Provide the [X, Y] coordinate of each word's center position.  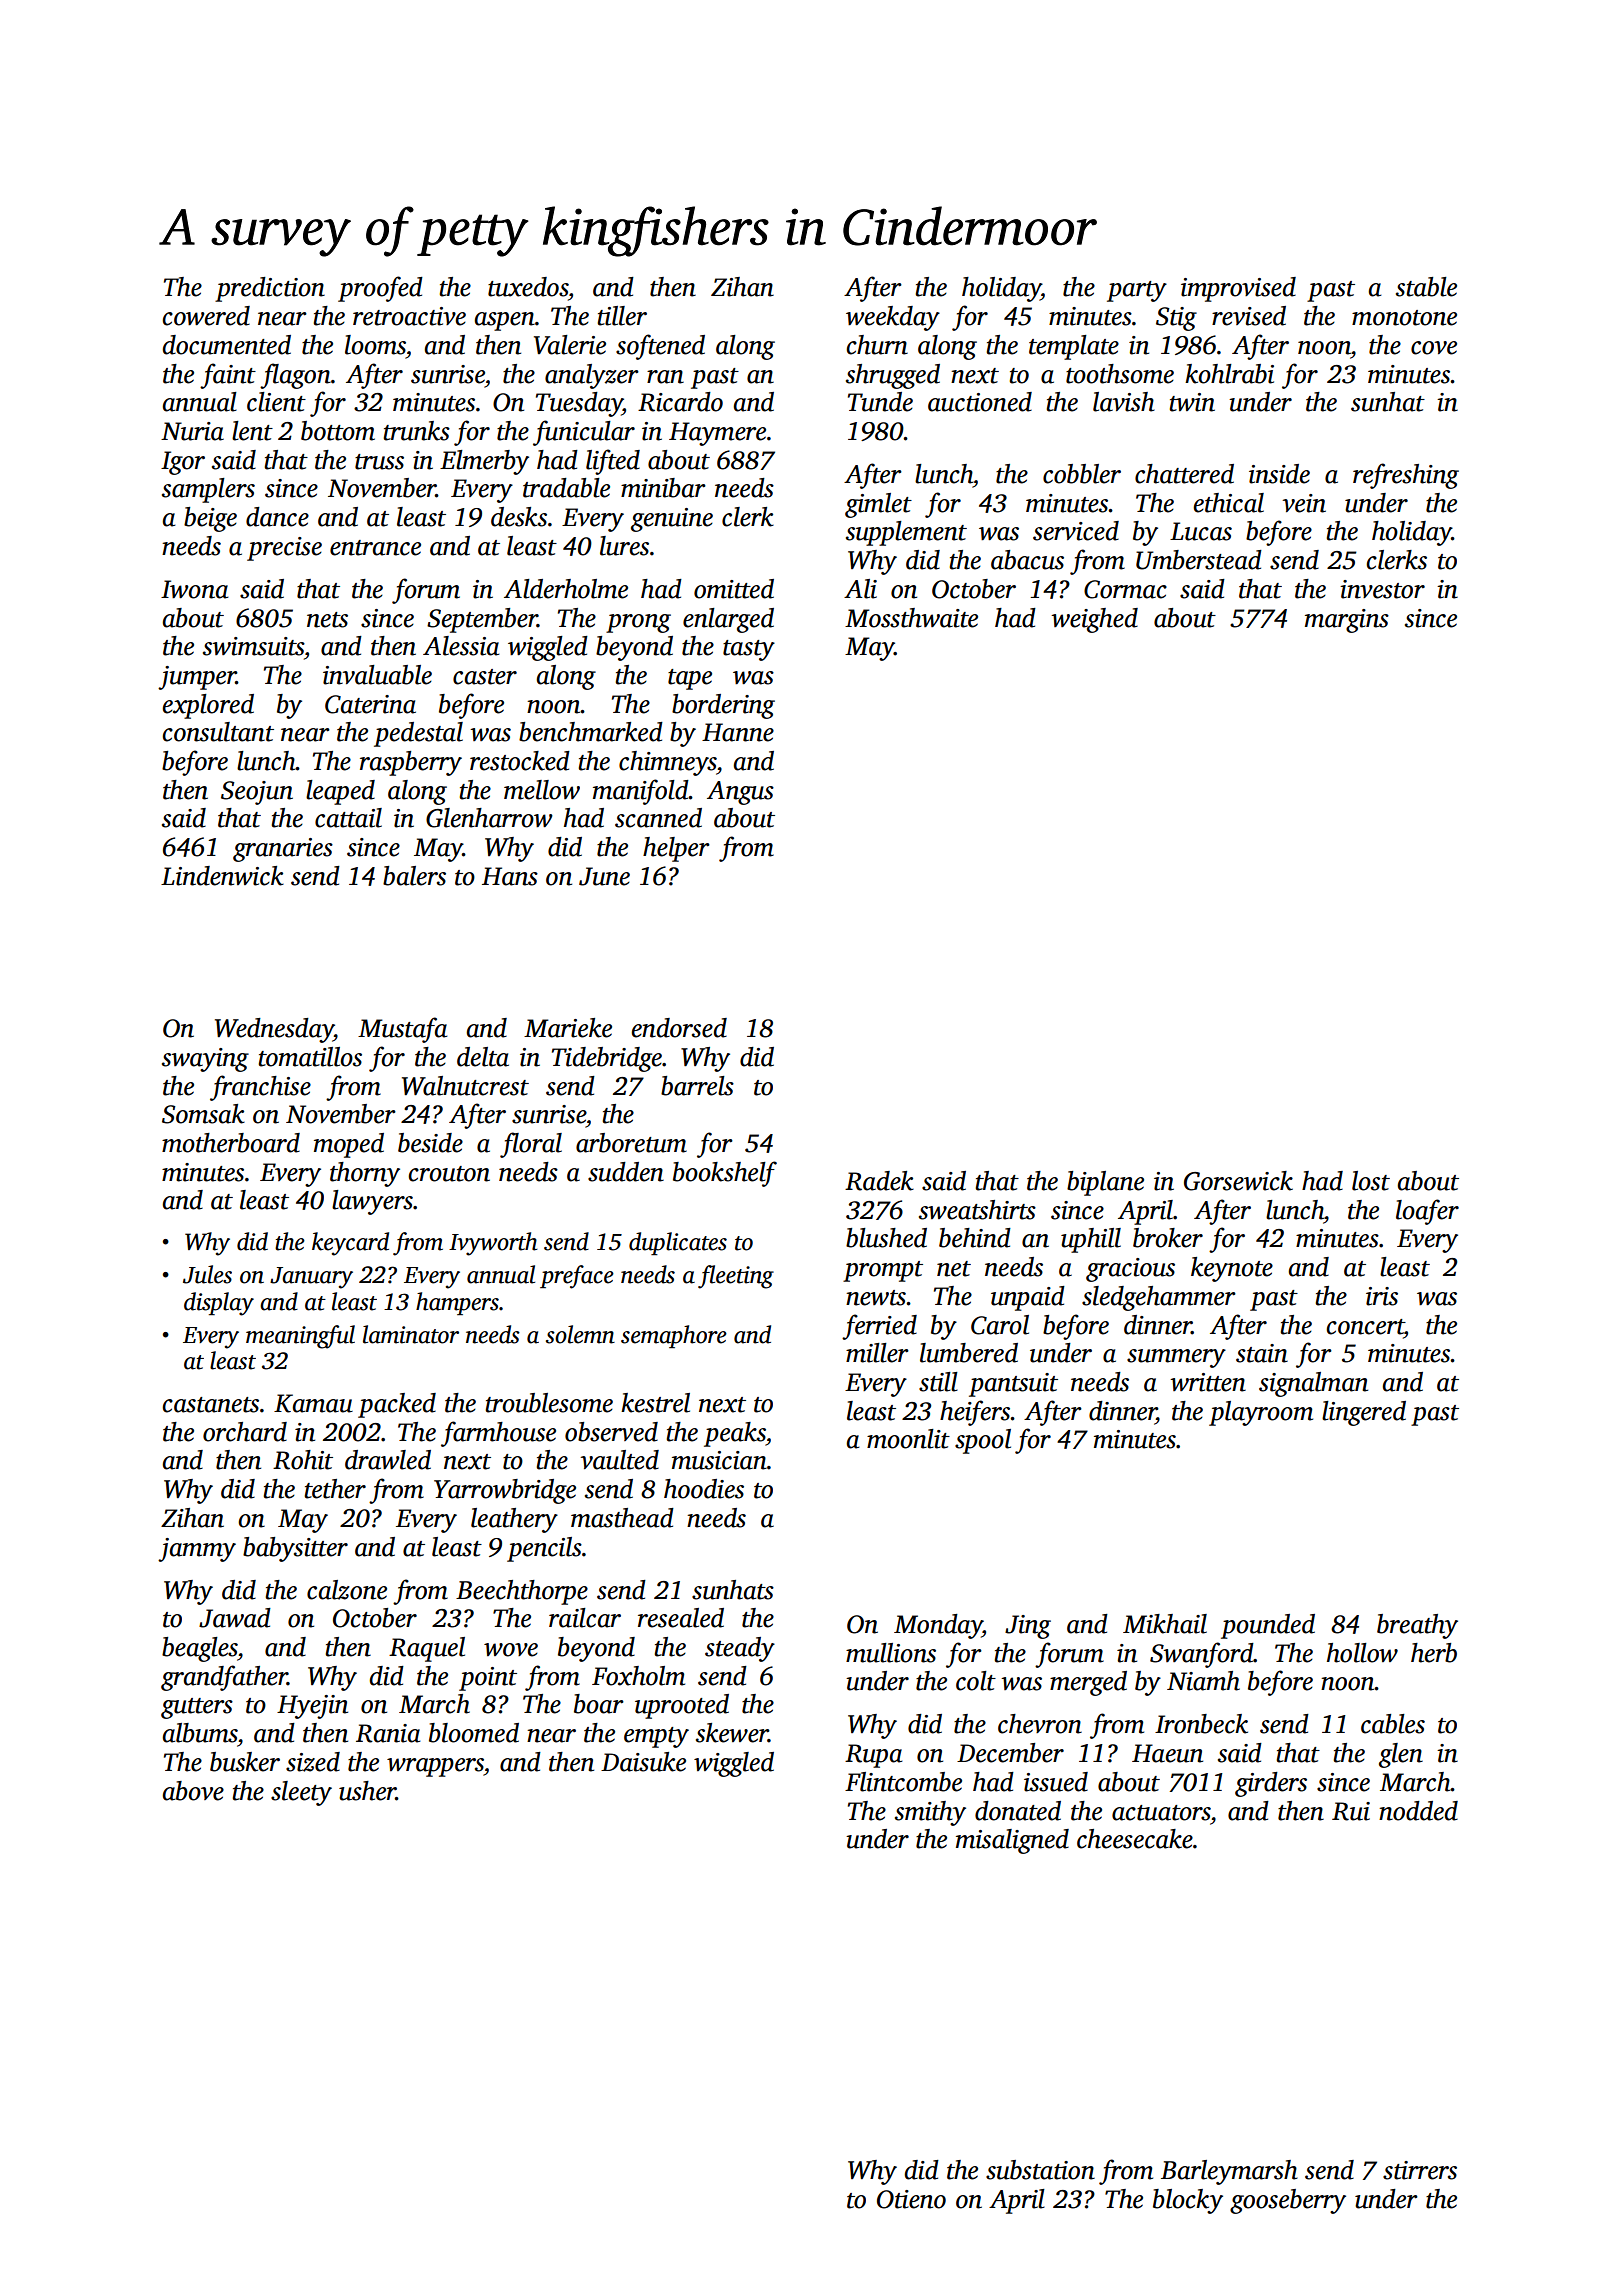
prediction [270, 289]
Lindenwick [222, 876]
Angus [740, 793]
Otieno [911, 2199]
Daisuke [643, 1762]
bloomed [474, 1733]
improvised [1238, 289]
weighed [1094, 620]
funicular [584, 433]
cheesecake [1135, 1839]
